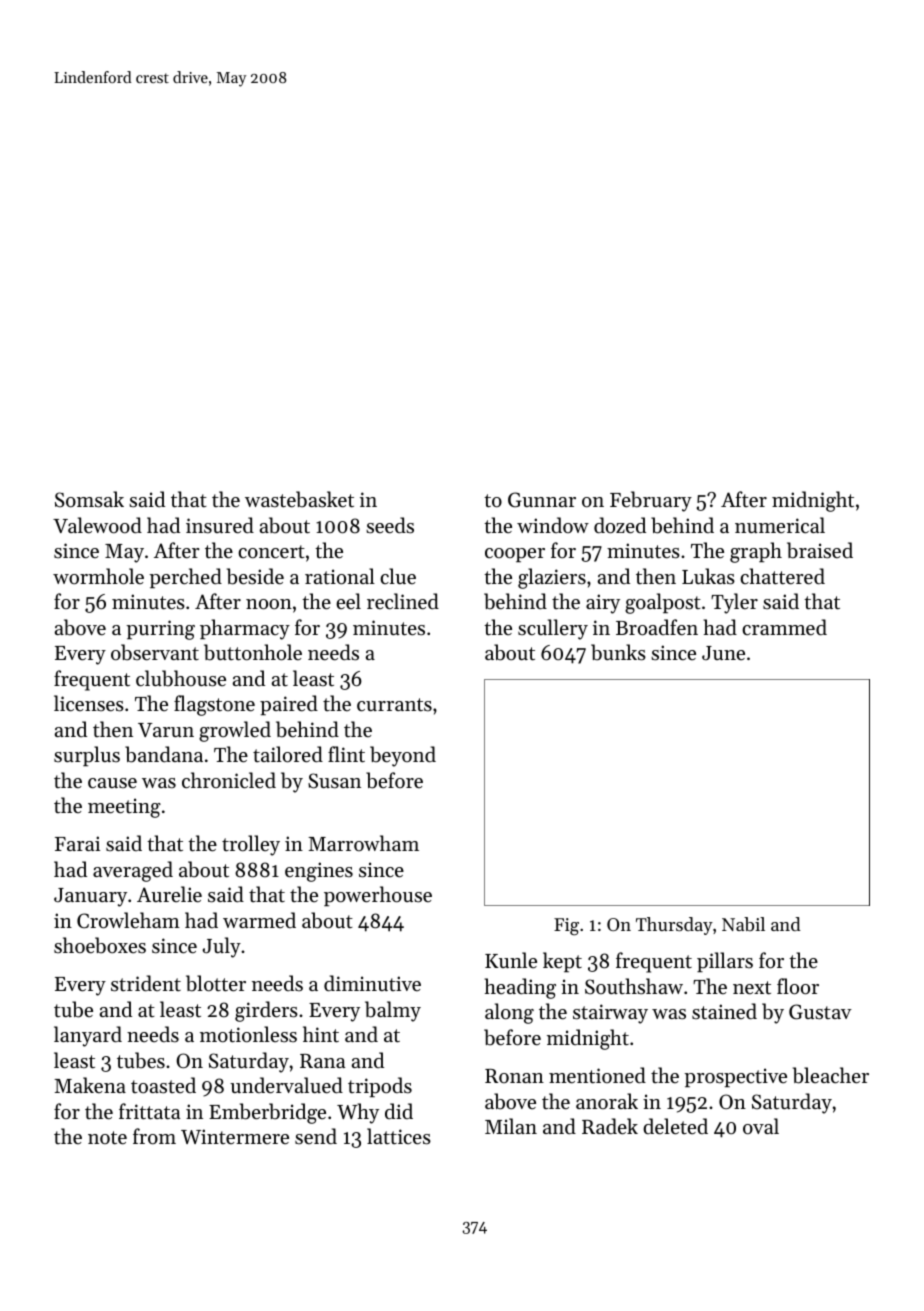 This image has height=1311, width=924. I want to click on clubhouse, so click(181, 678).
